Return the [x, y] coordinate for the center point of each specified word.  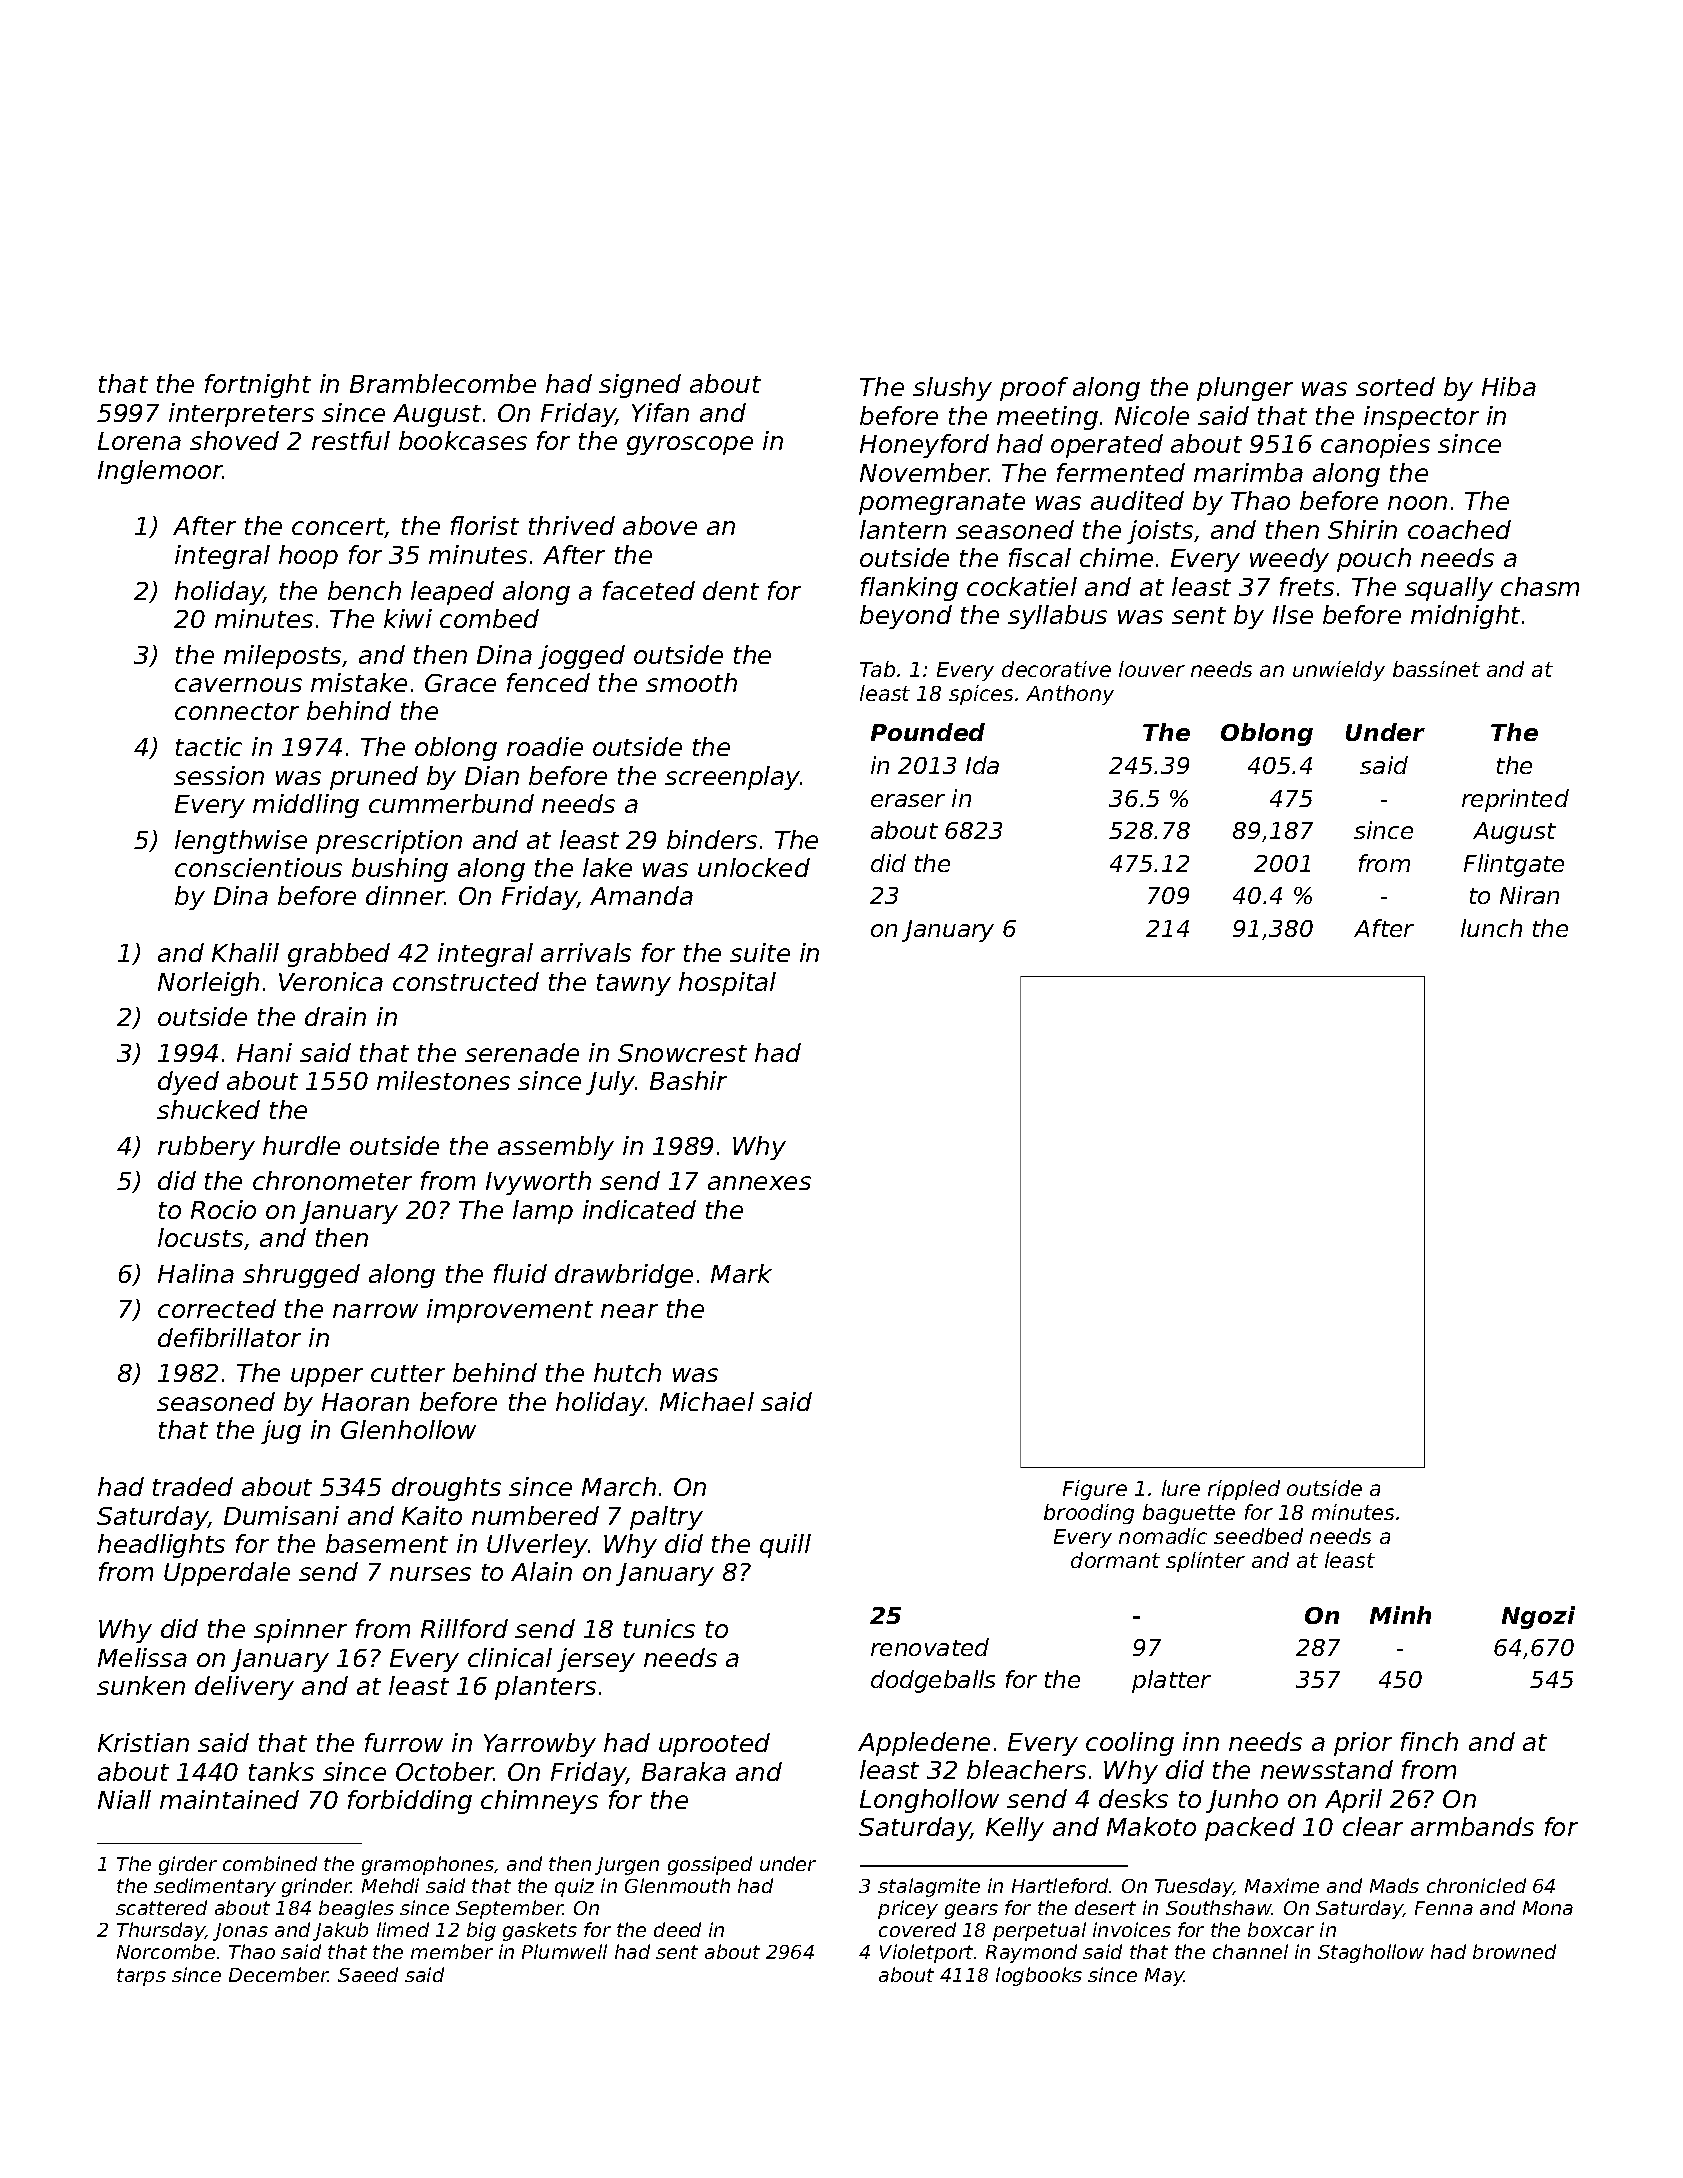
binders [712, 839]
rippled [1244, 1490]
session [219, 775]
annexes [759, 1183]
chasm [1540, 586]
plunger [1245, 389]
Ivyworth [538, 1183]
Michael [707, 1401]
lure [1181, 1488]
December [279, 1974]
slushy [952, 389]
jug [281, 1432]
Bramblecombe [443, 383]
